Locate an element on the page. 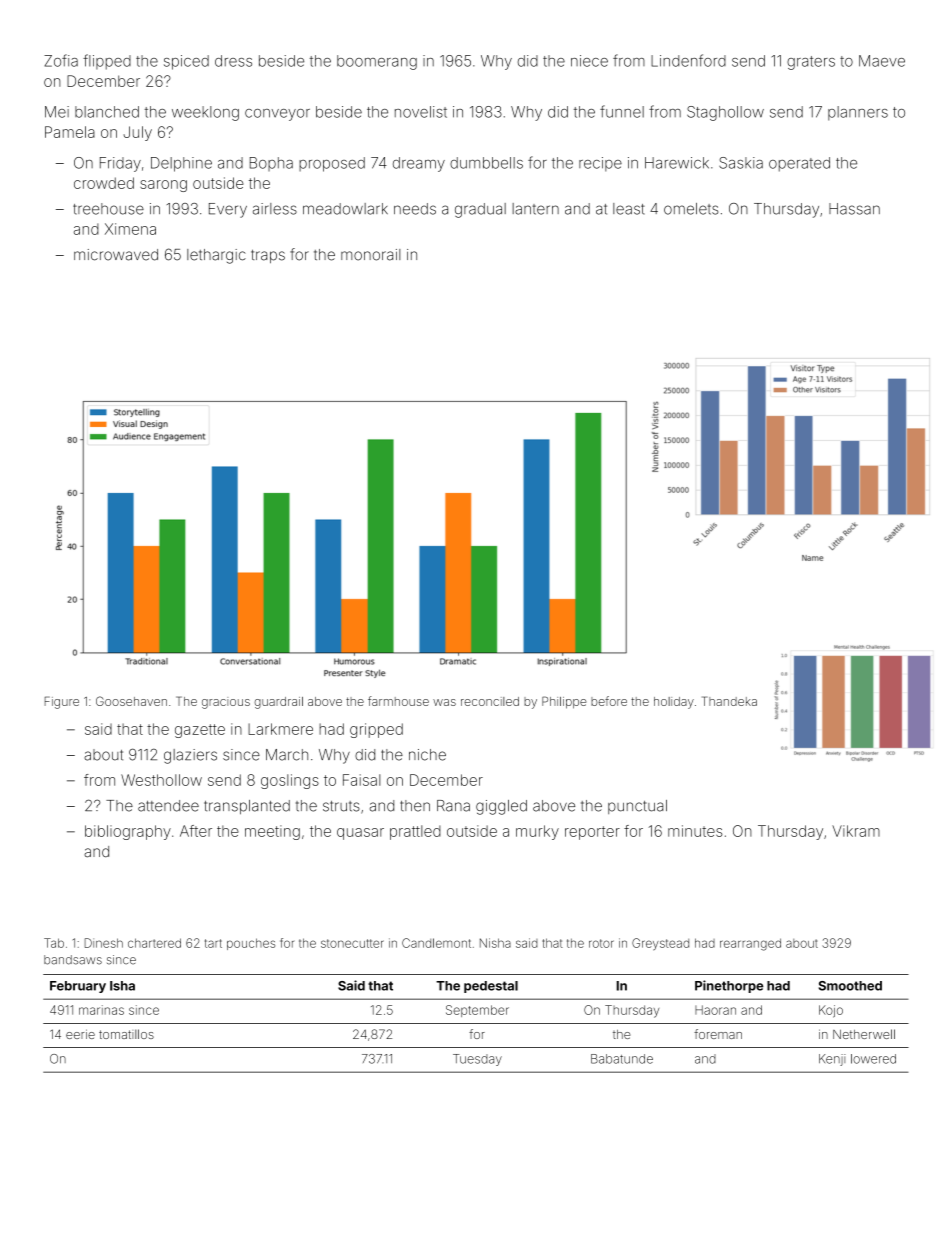 Image resolution: width=952 pixels, height=1233 pixels. recipe is located at coordinates (600, 164).
